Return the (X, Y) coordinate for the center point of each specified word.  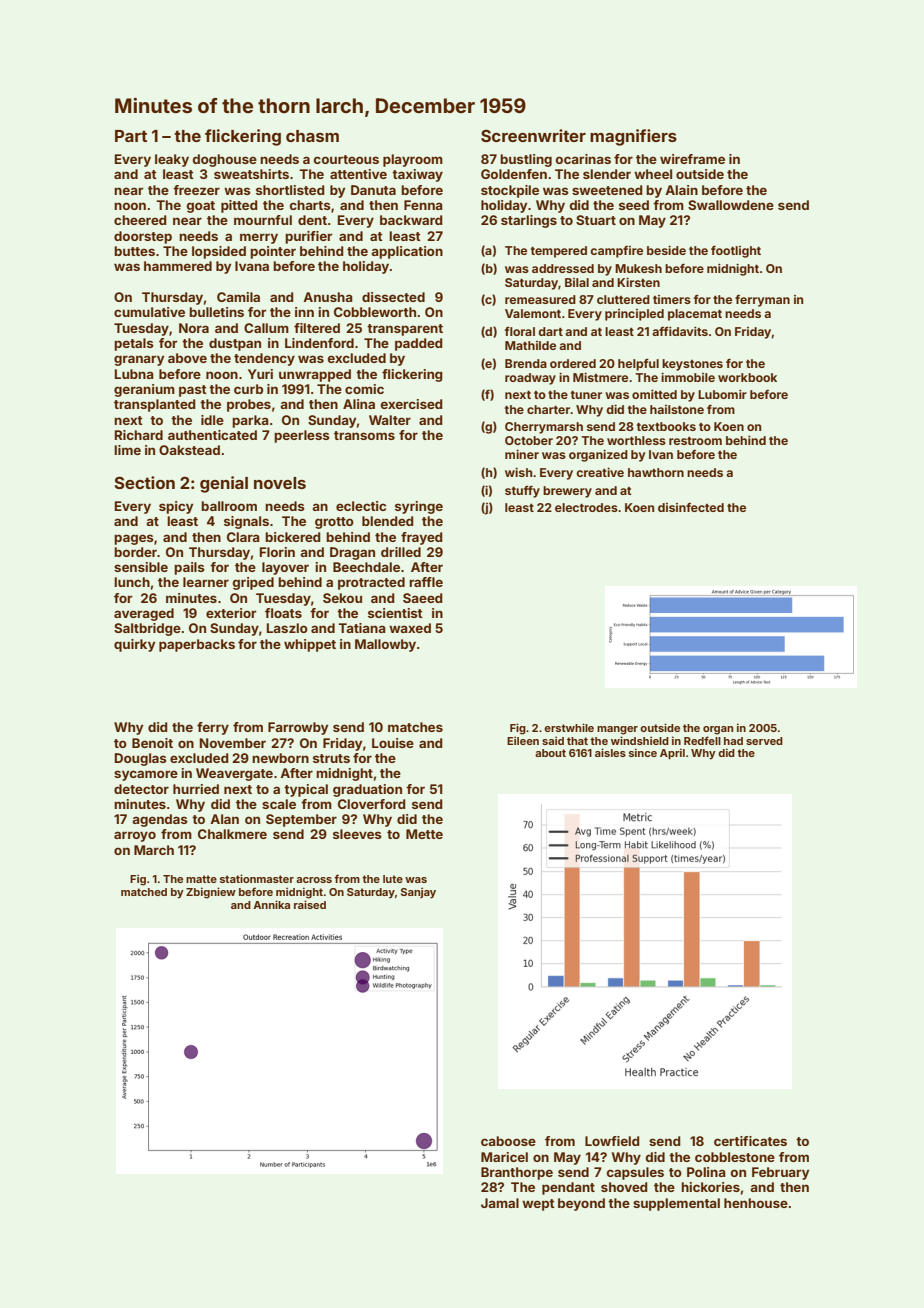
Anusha (328, 297)
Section (144, 482)
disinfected (691, 507)
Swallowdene (731, 205)
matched (144, 892)
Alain (681, 190)
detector (141, 789)
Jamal (500, 1203)
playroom (413, 160)
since (643, 752)
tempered (559, 252)
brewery (567, 492)
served (764, 741)
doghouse (225, 160)
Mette (424, 834)
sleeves (357, 834)
